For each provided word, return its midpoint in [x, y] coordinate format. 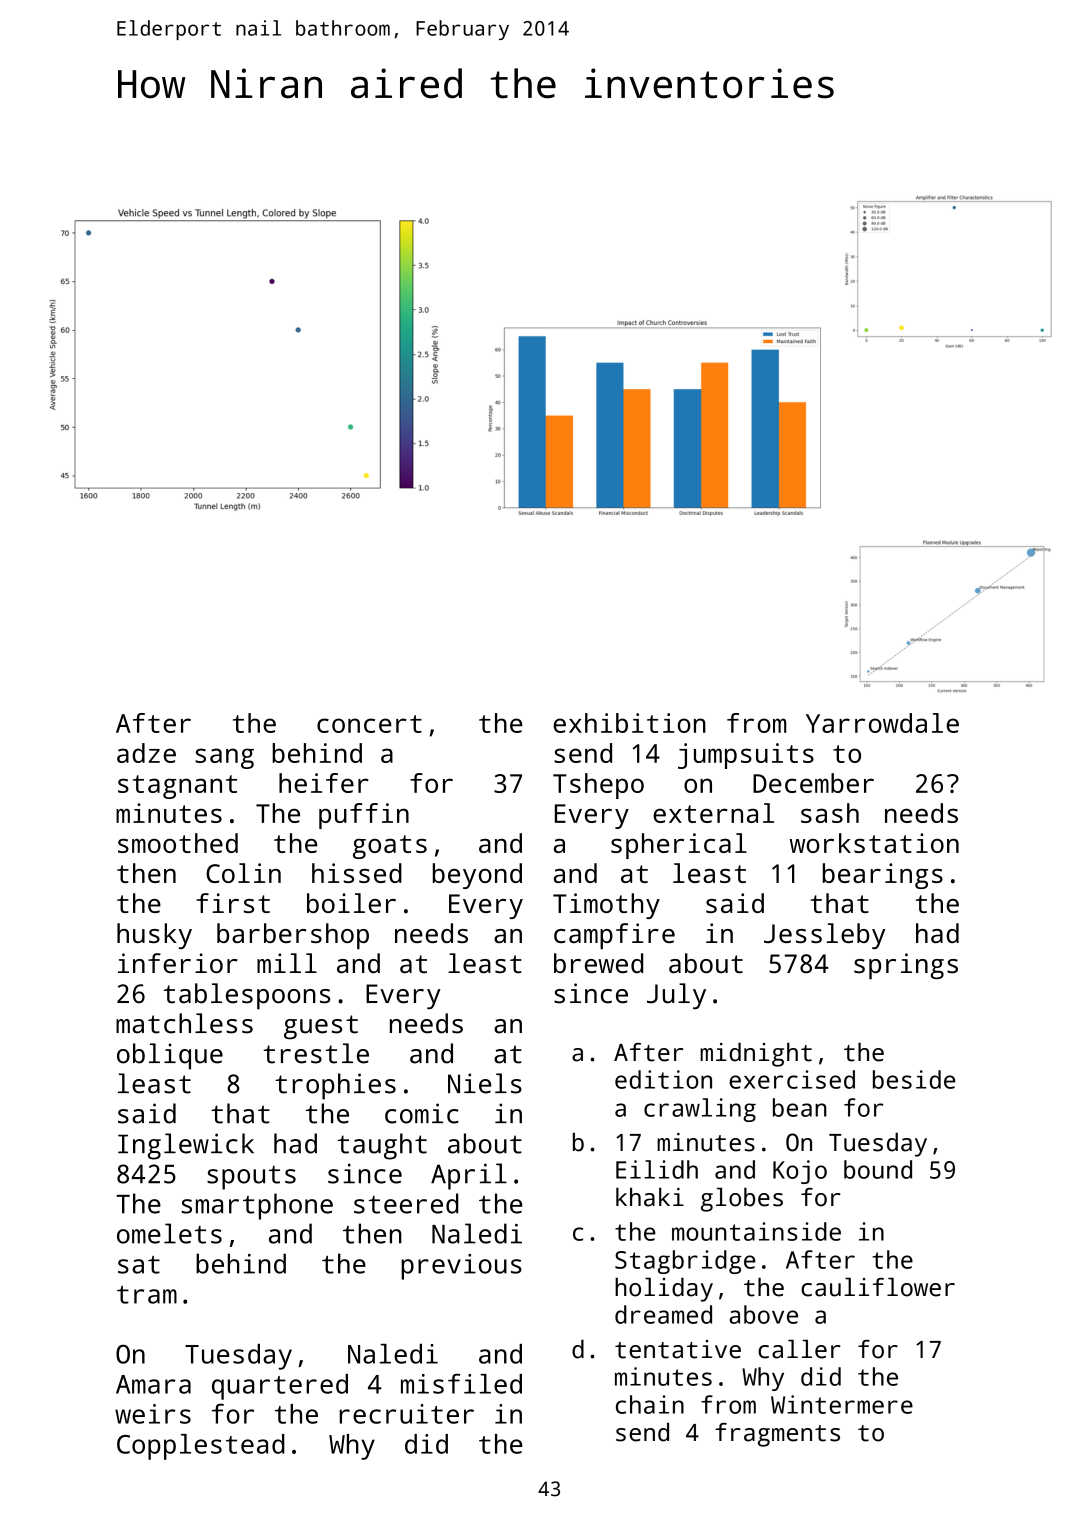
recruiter [407, 1414]
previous [461, 1267]
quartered [280, 1387]
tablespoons [247, 996]
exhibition [629, 723]
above [763, 1314]
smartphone [257, 1206]
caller [799, 1349]
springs [906, 966]
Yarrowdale [882, 723]
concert [369, 724]
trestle [316, 1053]
